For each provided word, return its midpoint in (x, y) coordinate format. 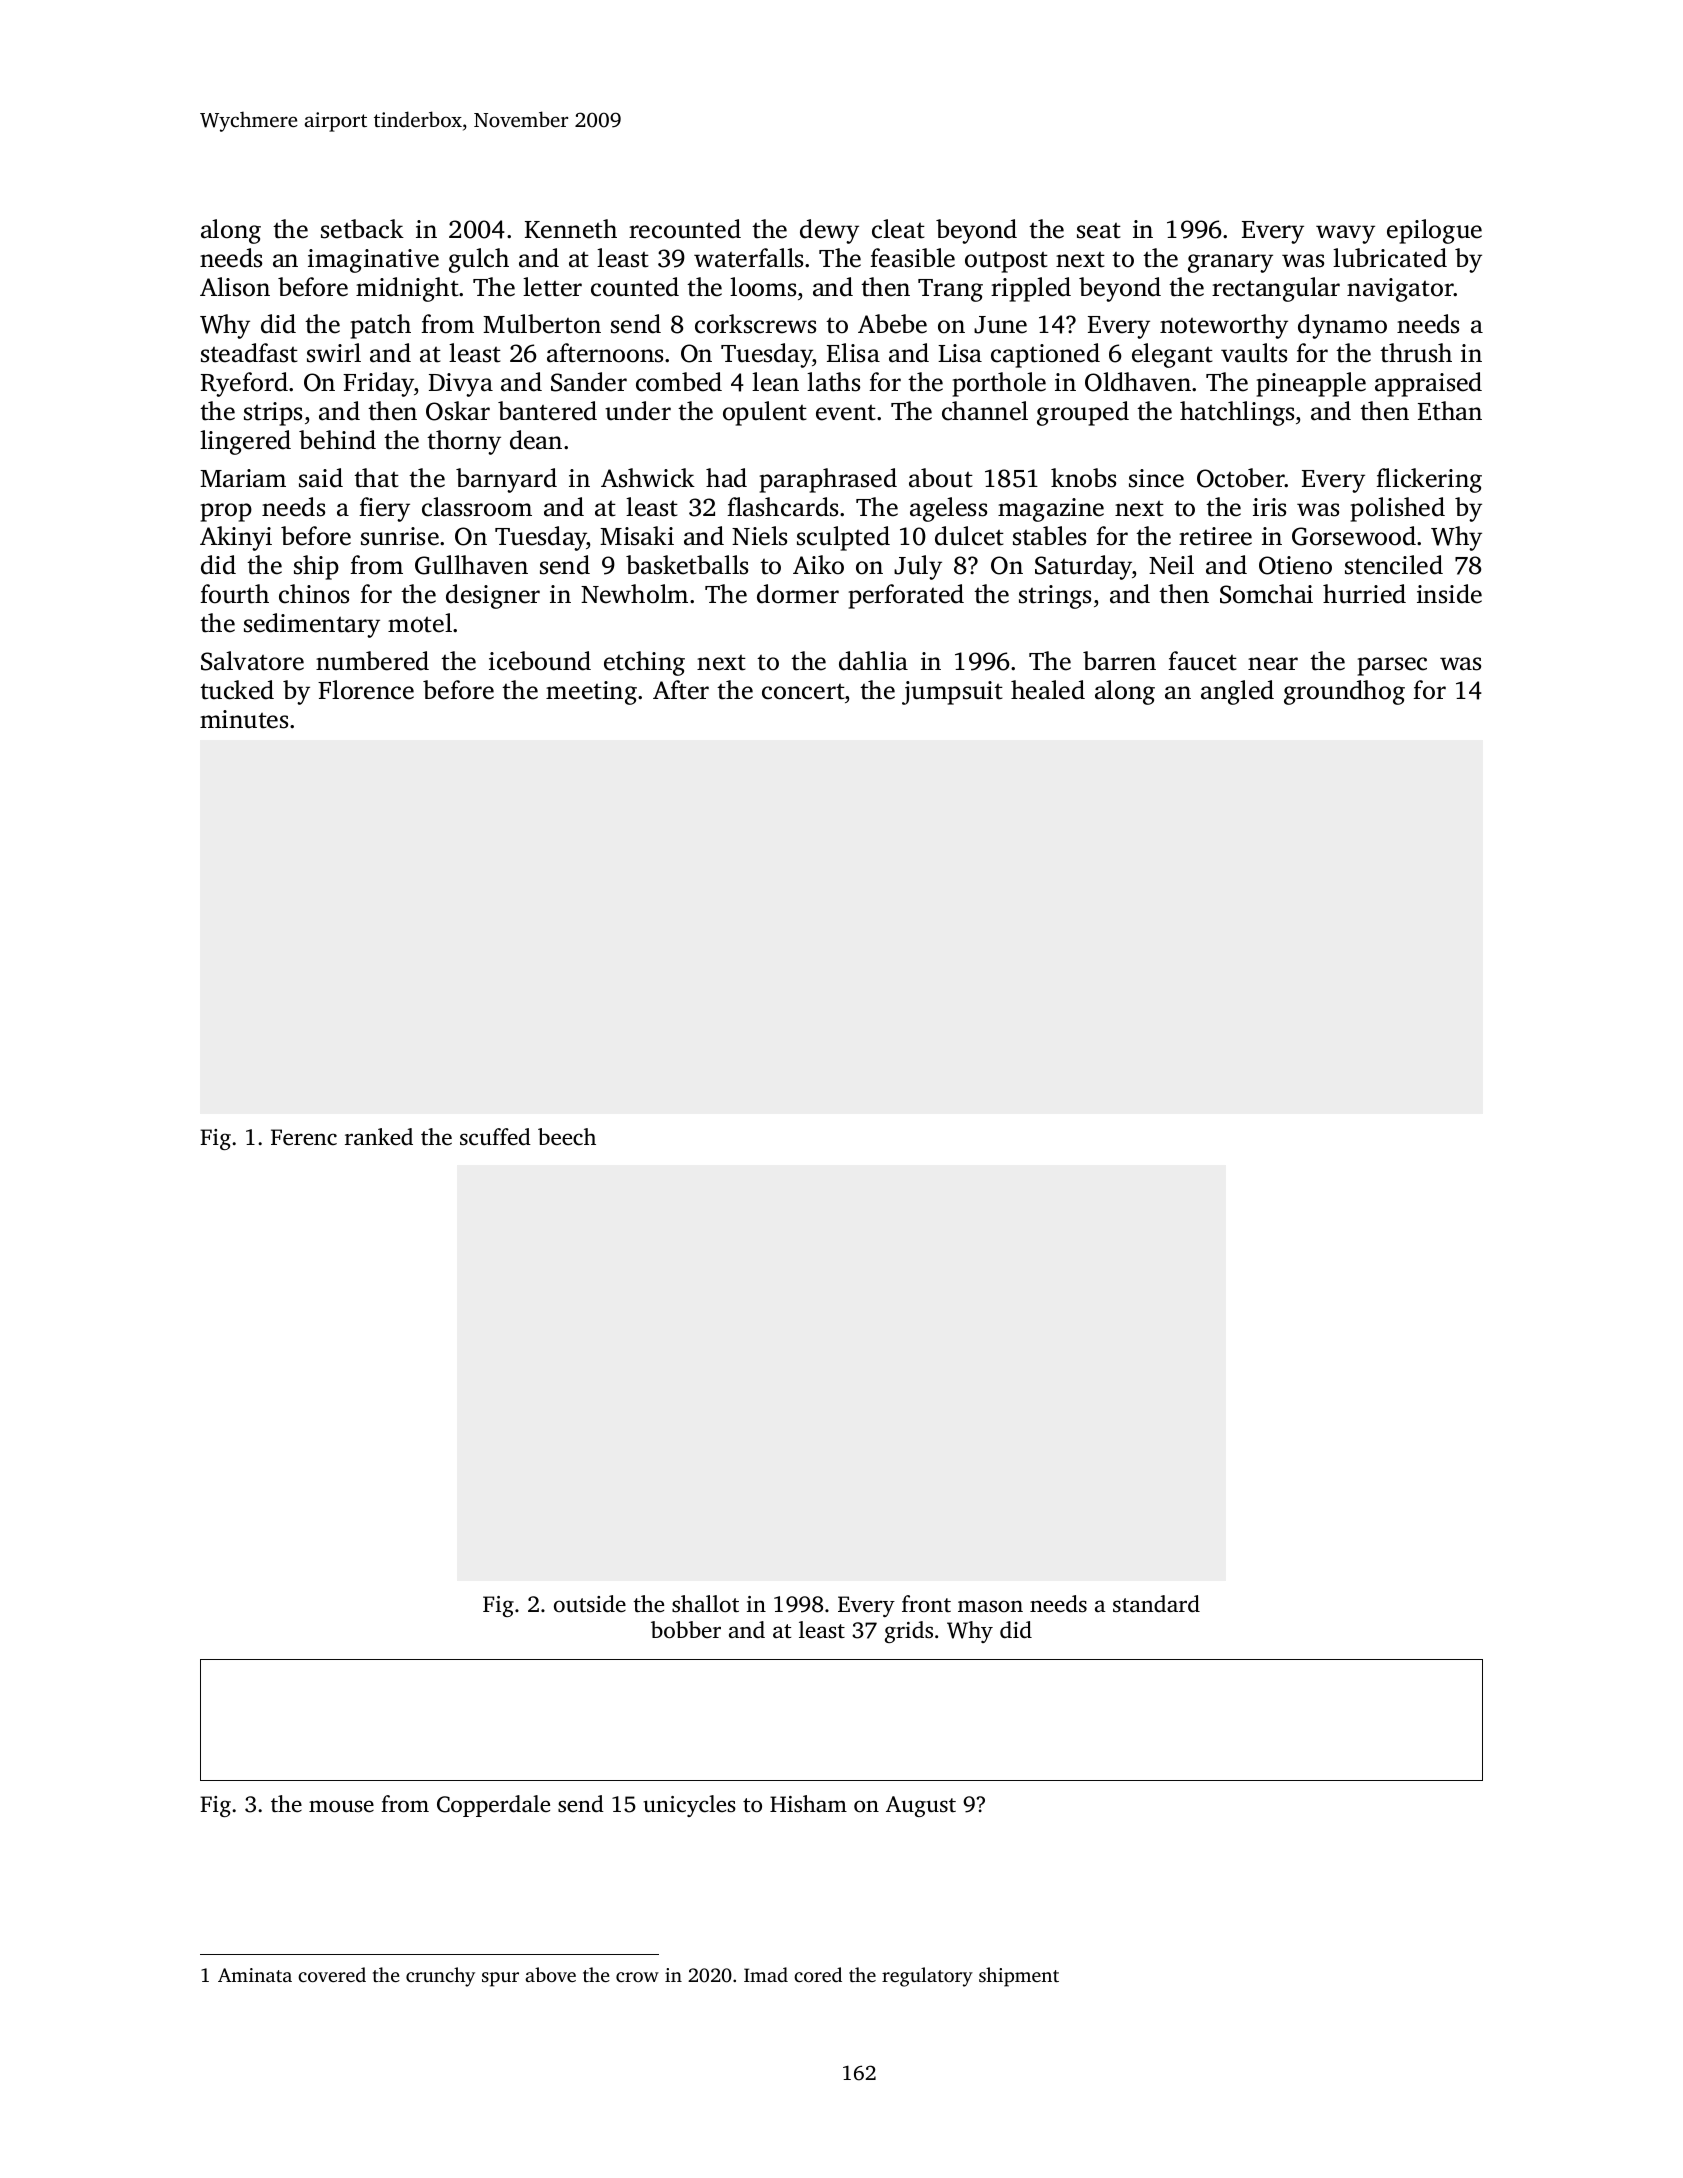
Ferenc (304, 1137)
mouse (341, 1806)
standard (1156, 1604)
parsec (1392, 666)
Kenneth (571, 229)
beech (567, 1137)
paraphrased (828, 480)
